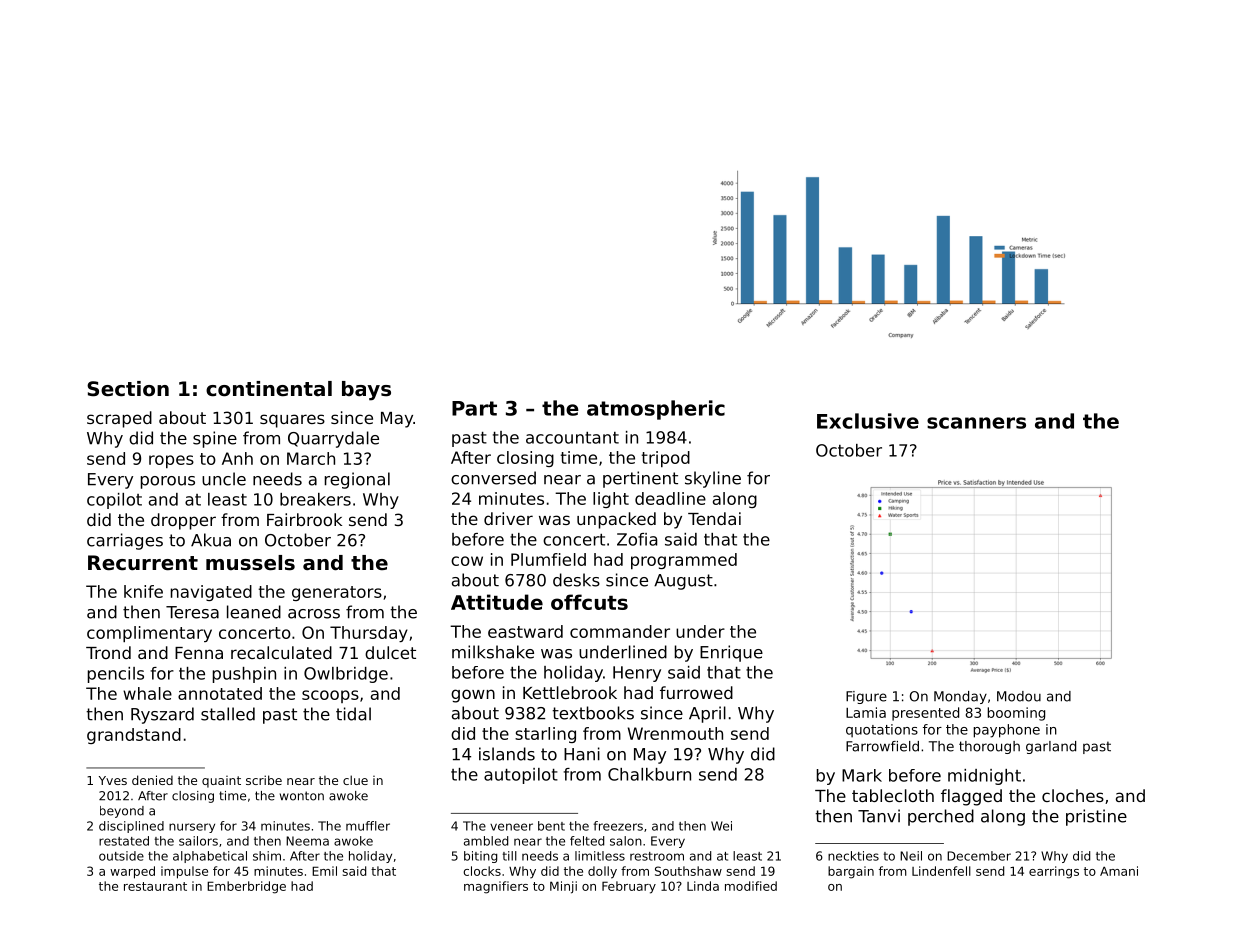  I want to click on commander, so click(620, 631).
